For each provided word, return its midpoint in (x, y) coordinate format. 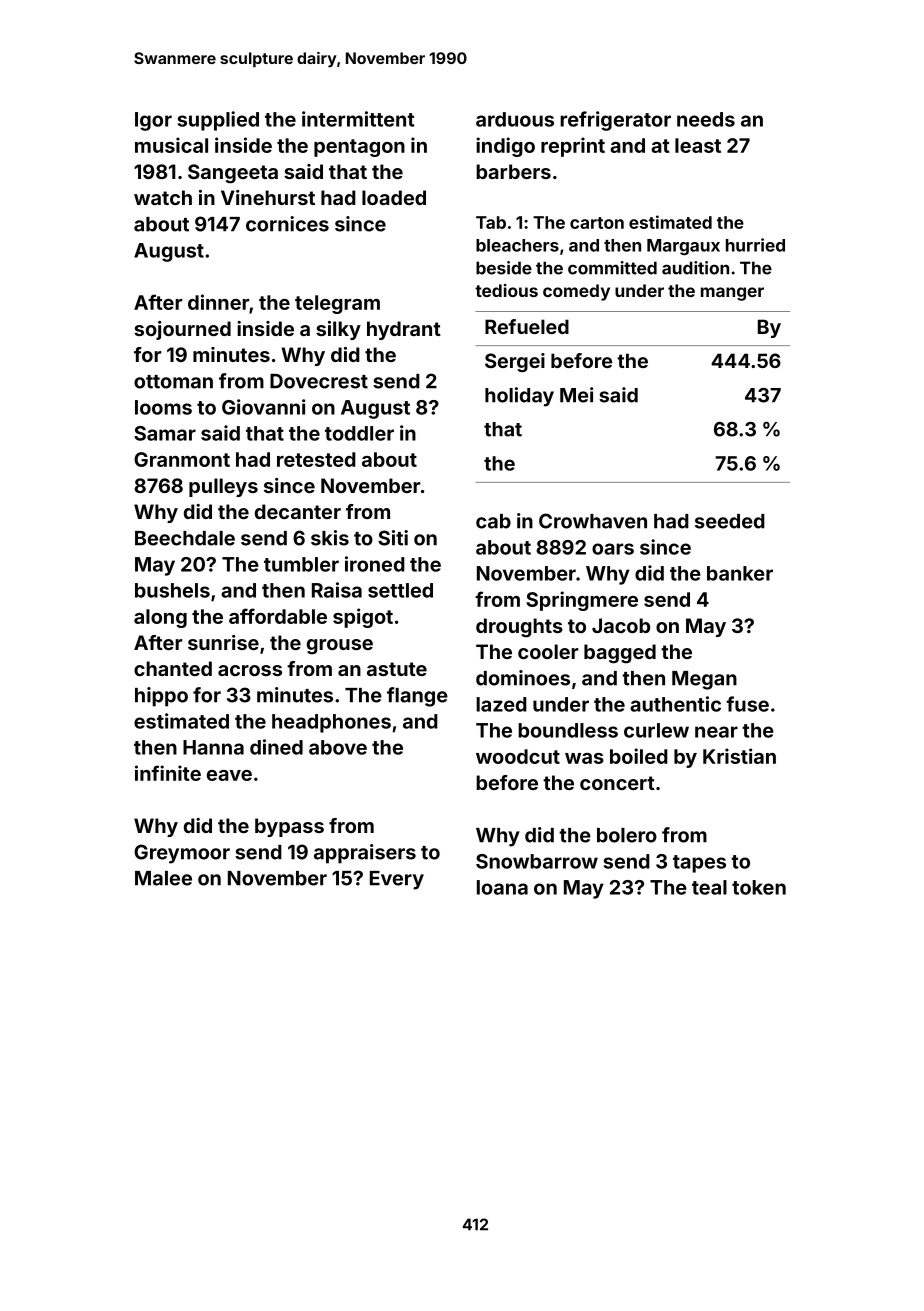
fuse (747, 704)
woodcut (518, 756)
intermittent (358, 119)
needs (706, 119)
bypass (289, 827)
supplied (218, 121)
